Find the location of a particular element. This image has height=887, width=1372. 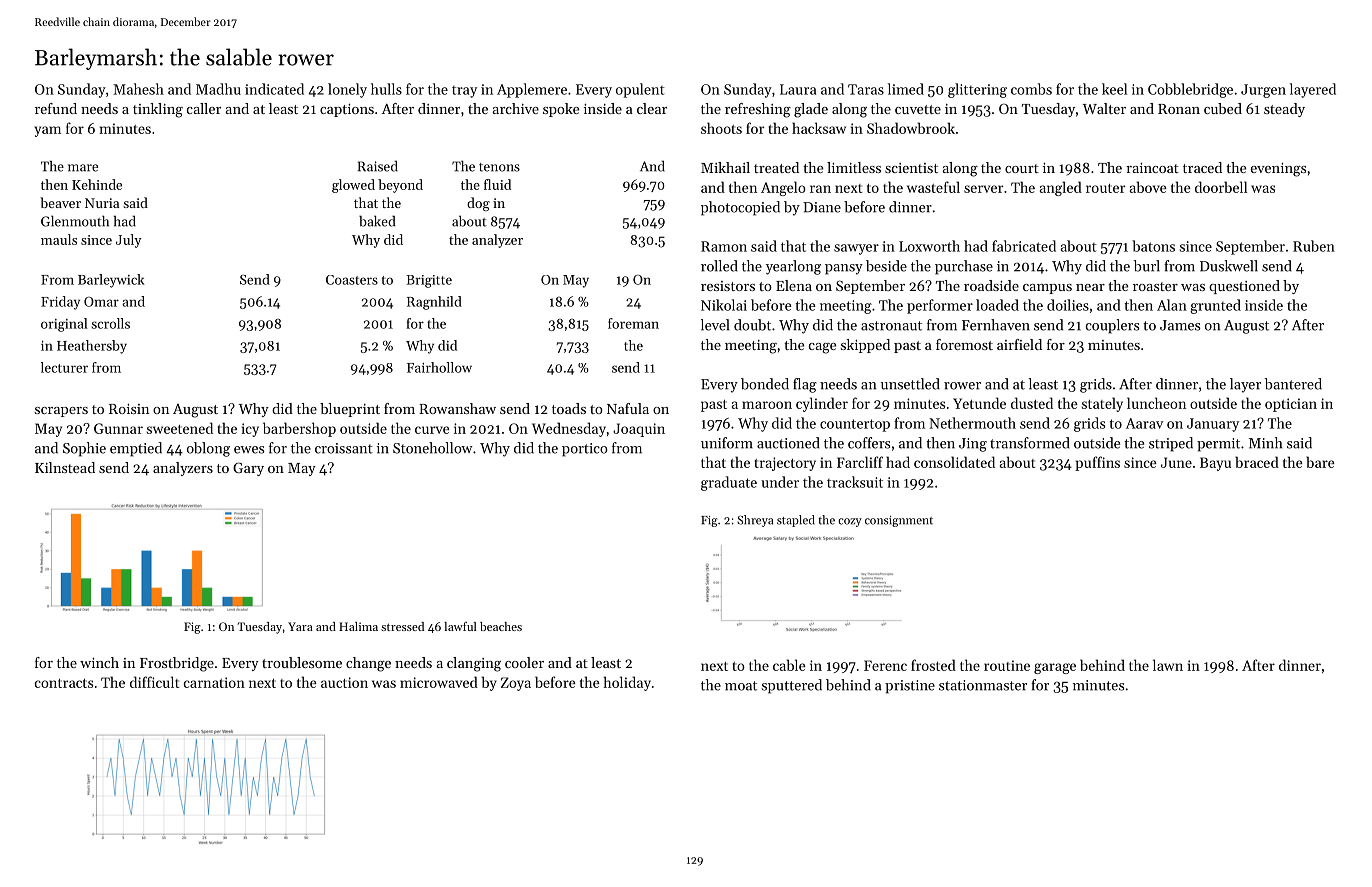

mare is located at coordinates (83, 168).
